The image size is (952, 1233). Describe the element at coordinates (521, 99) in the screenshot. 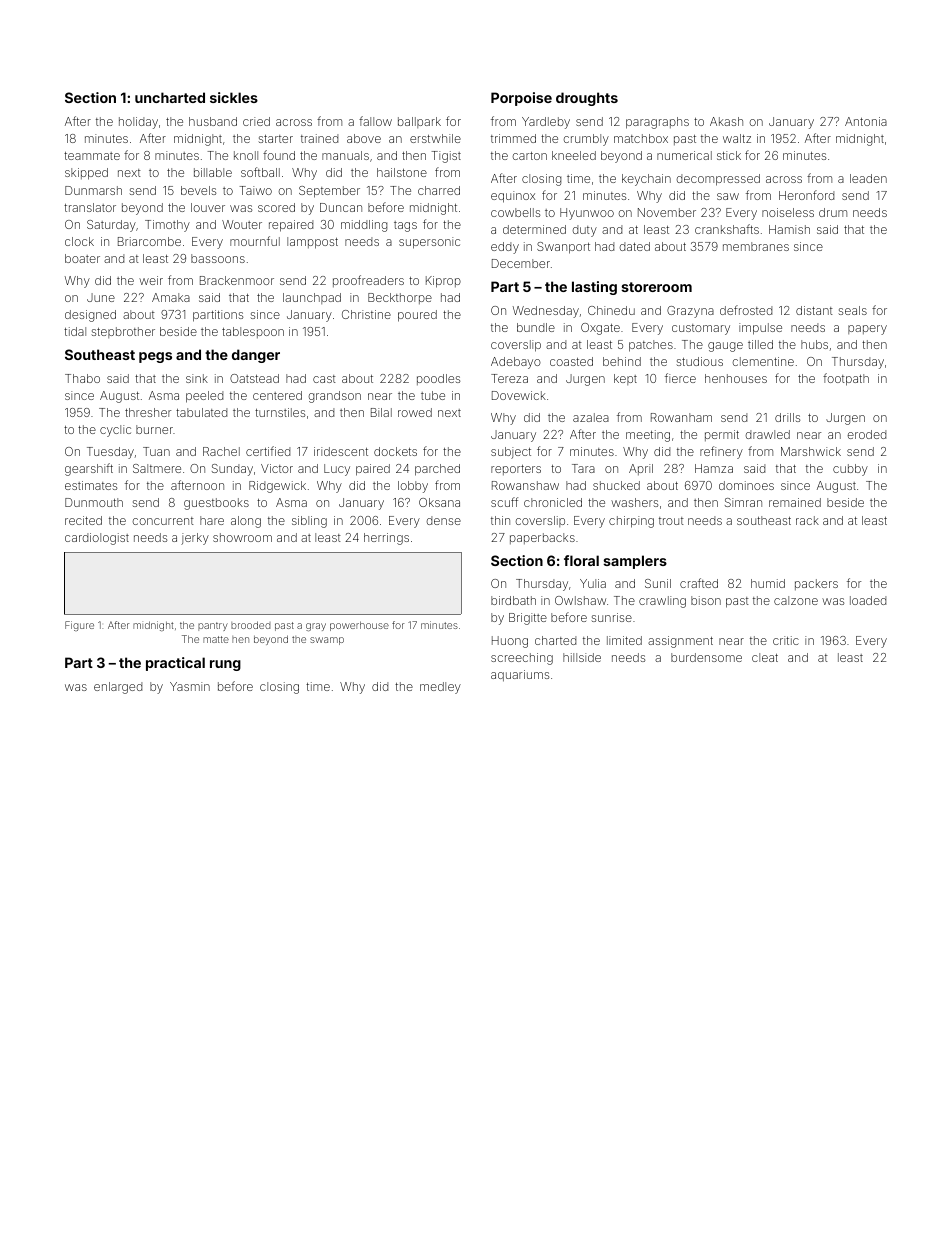

I see `Porpoise` at that location.
